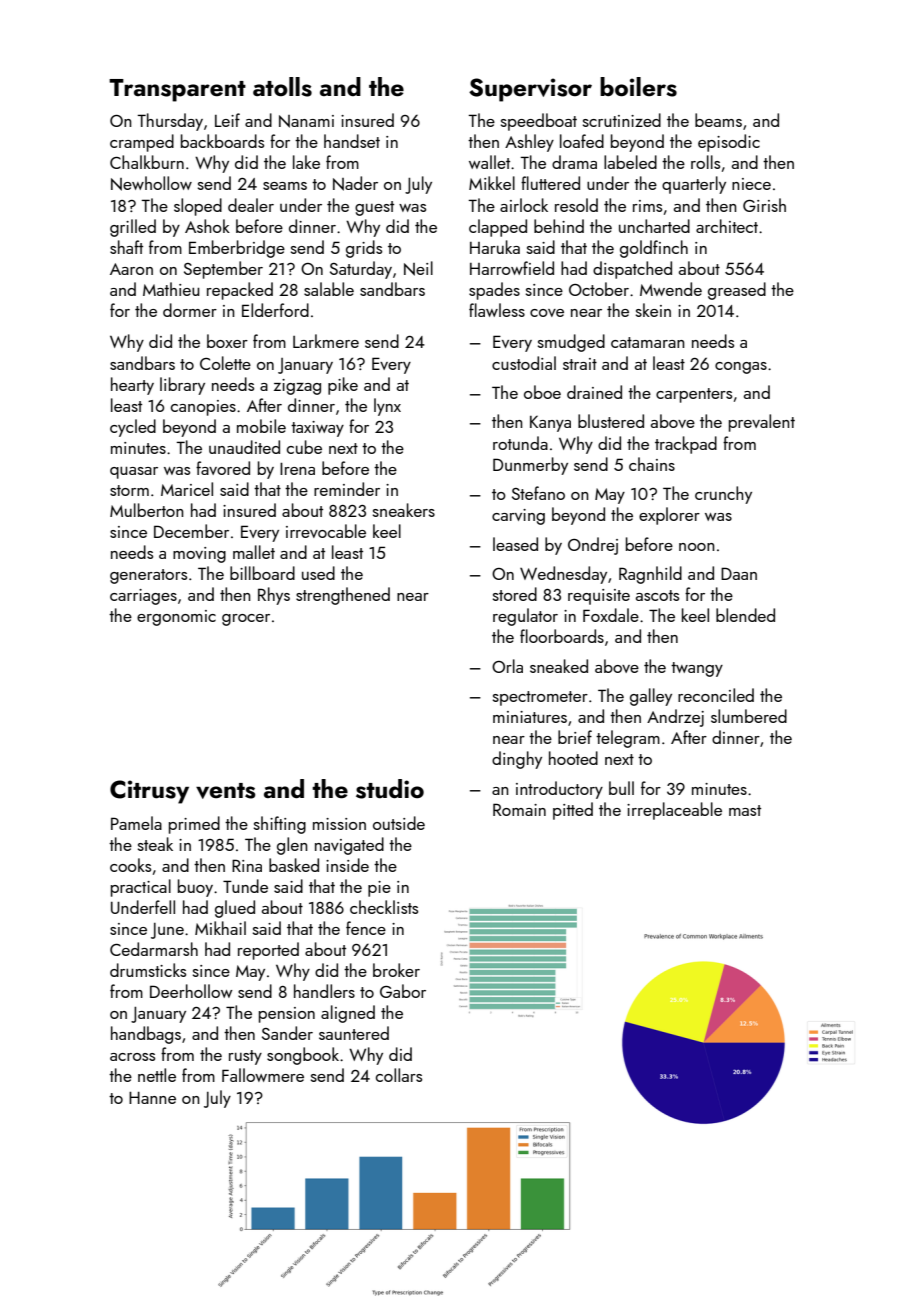 This page has width=908, height=1316. I want to click on lynx, so click(387, 407).
